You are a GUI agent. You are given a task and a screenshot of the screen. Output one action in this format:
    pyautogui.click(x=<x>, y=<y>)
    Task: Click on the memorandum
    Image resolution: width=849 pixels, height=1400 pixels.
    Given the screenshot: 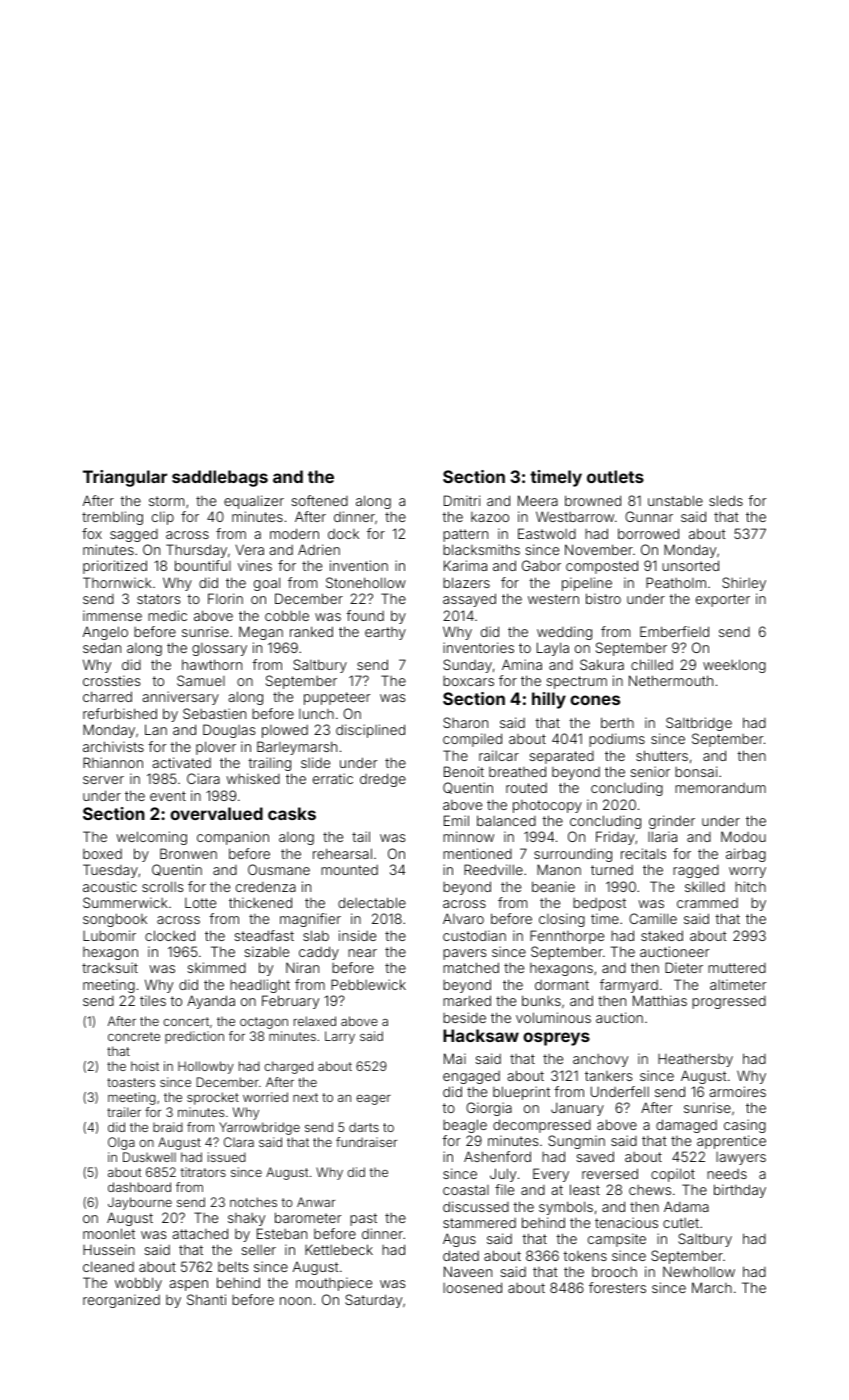 What is the action you would take?
    pyautogui.click(x=720, y=788)
